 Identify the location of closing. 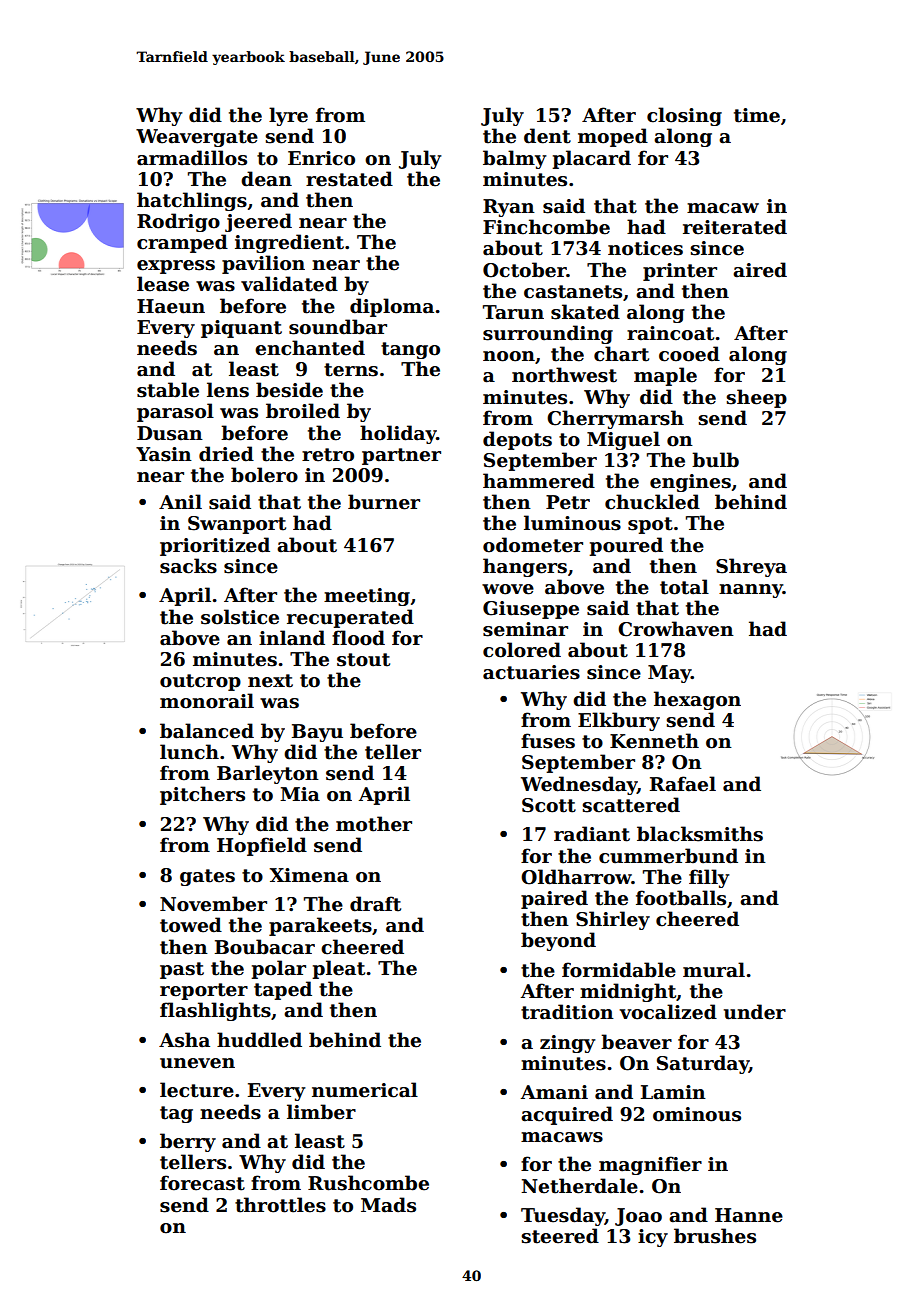
(684, 116).
